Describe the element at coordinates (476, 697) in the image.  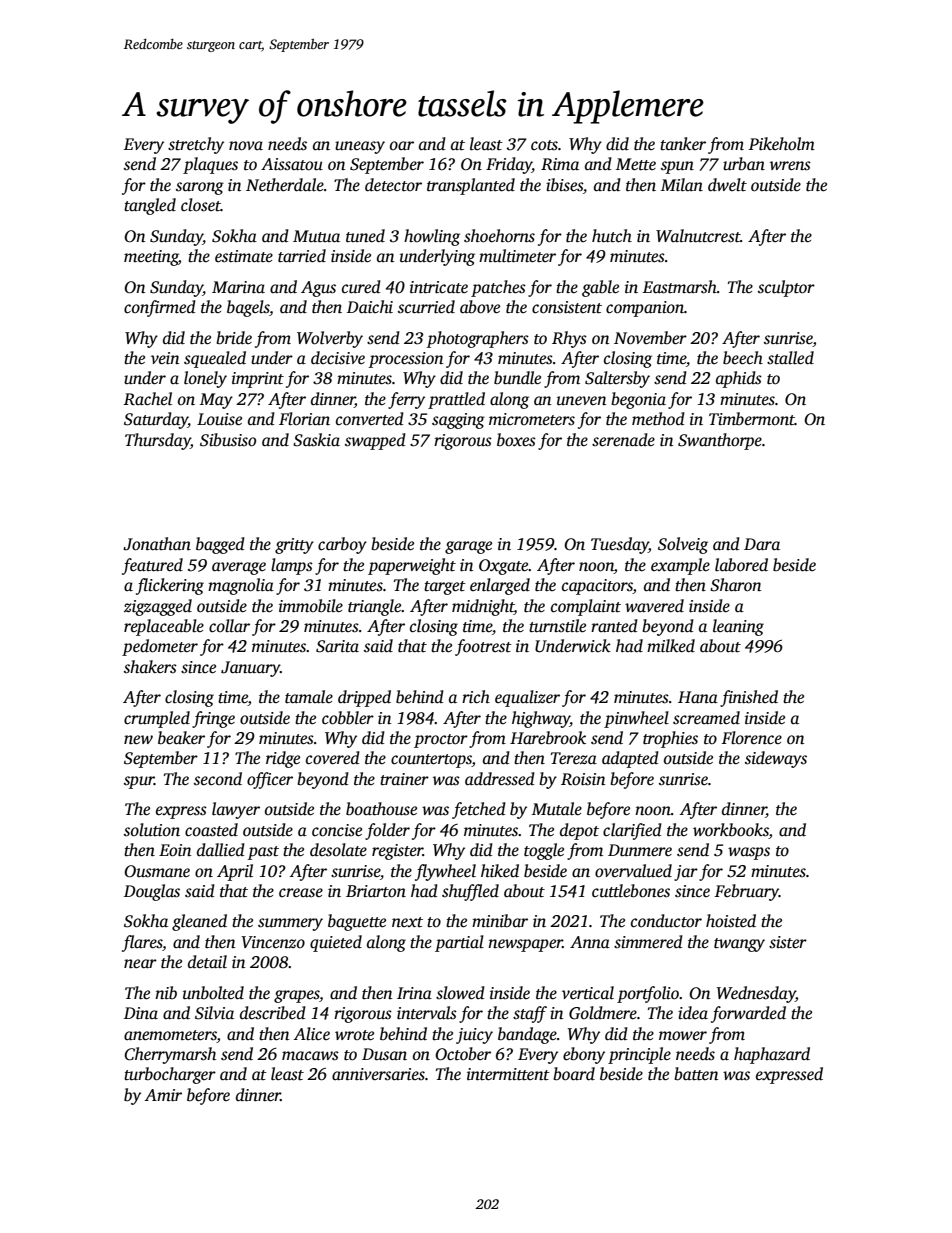
I see `rich` at that location.
